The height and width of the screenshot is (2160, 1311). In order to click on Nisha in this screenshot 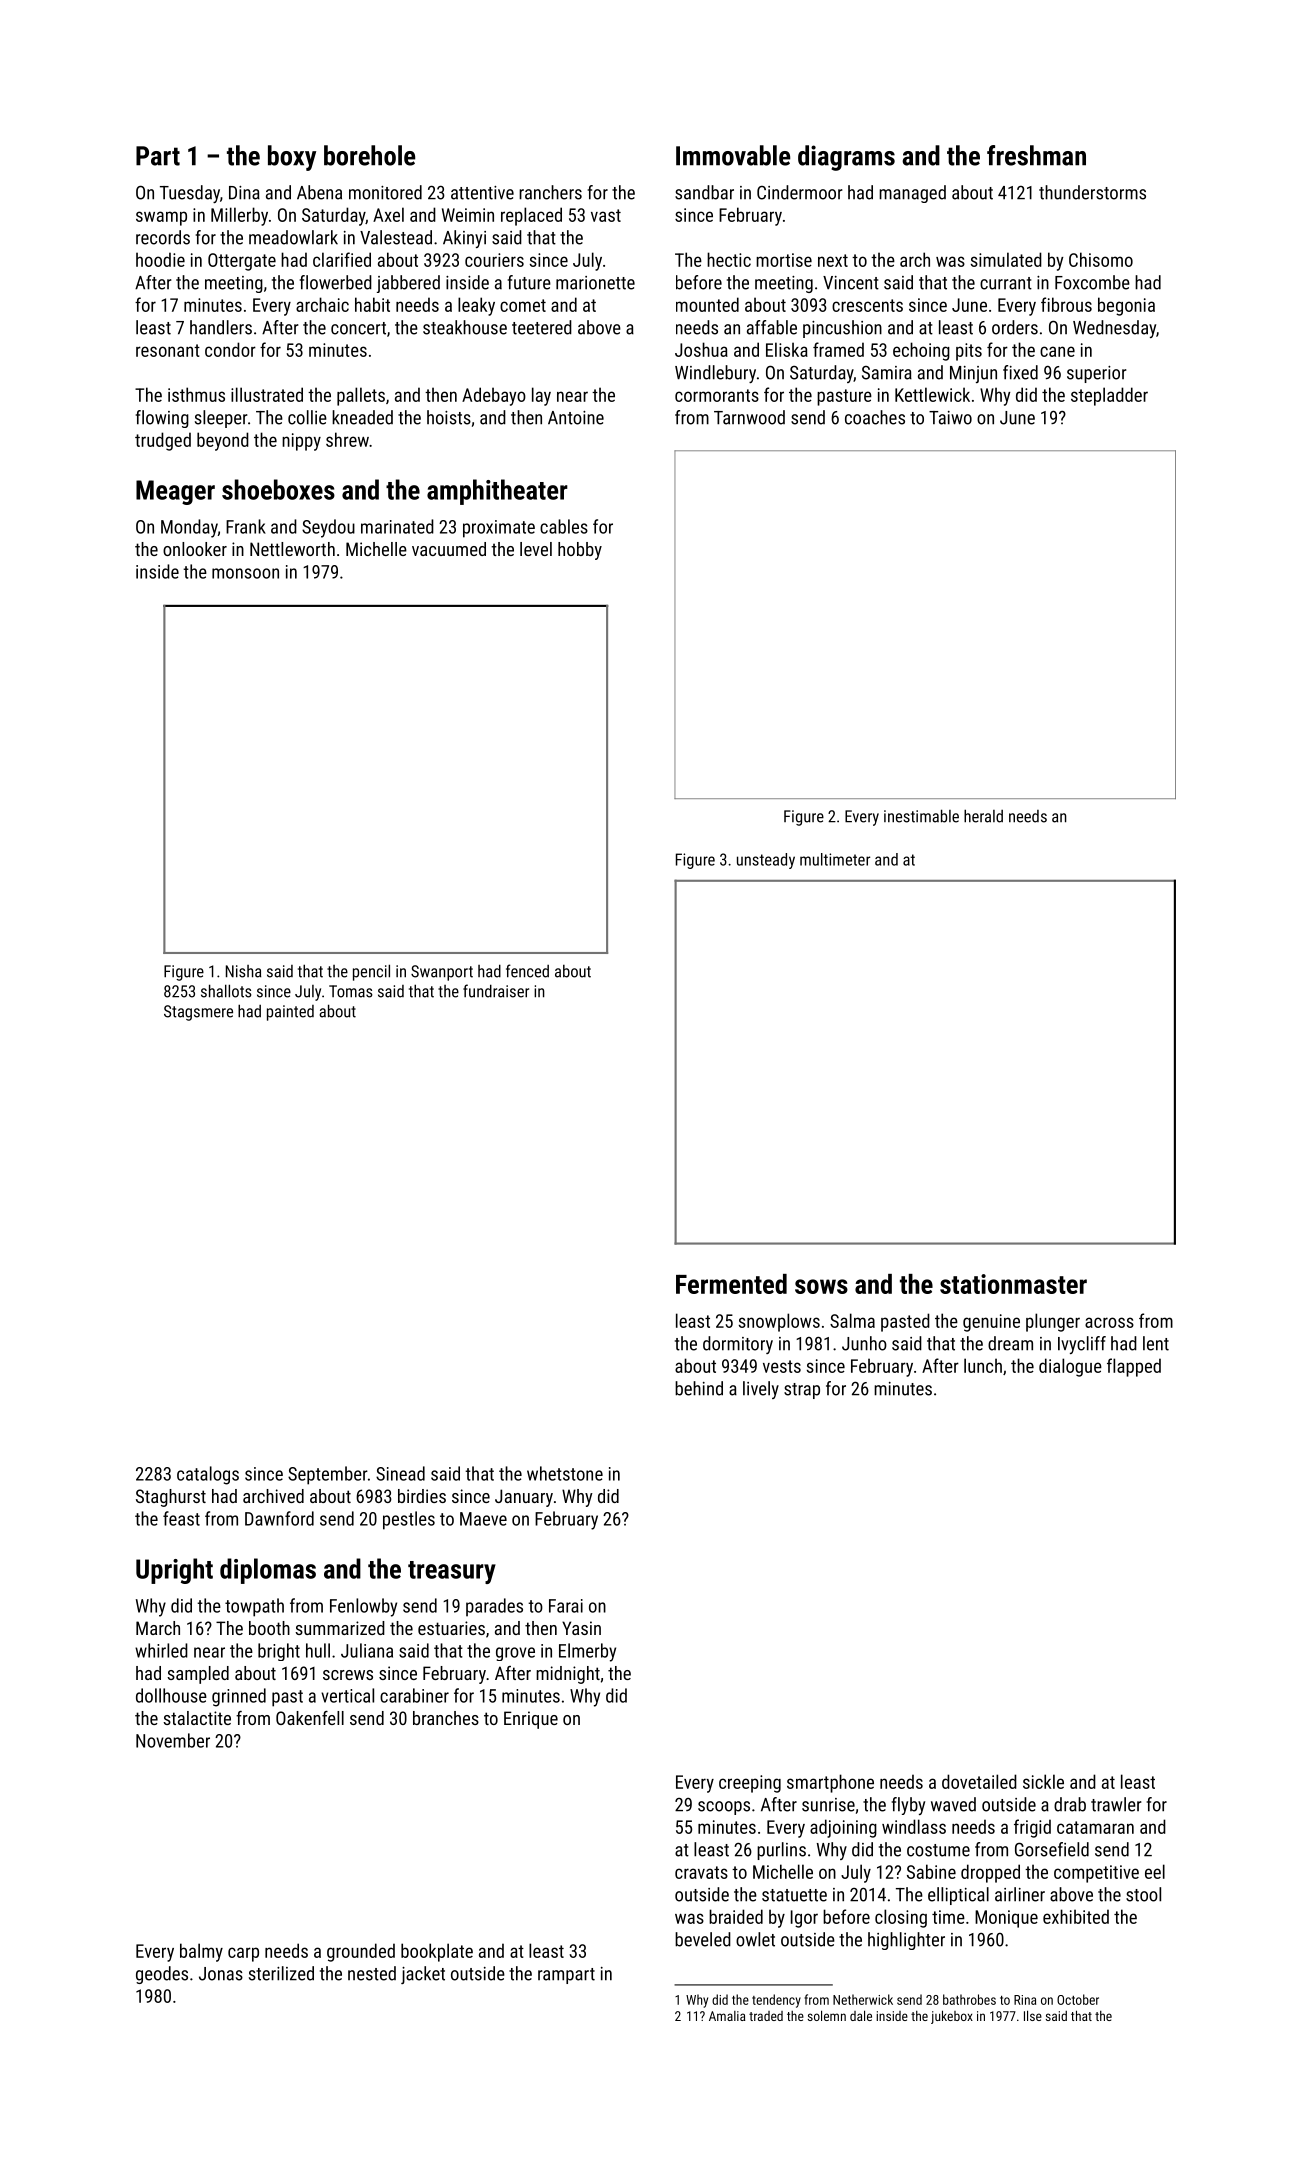, I will do `click(243, 971)`.
